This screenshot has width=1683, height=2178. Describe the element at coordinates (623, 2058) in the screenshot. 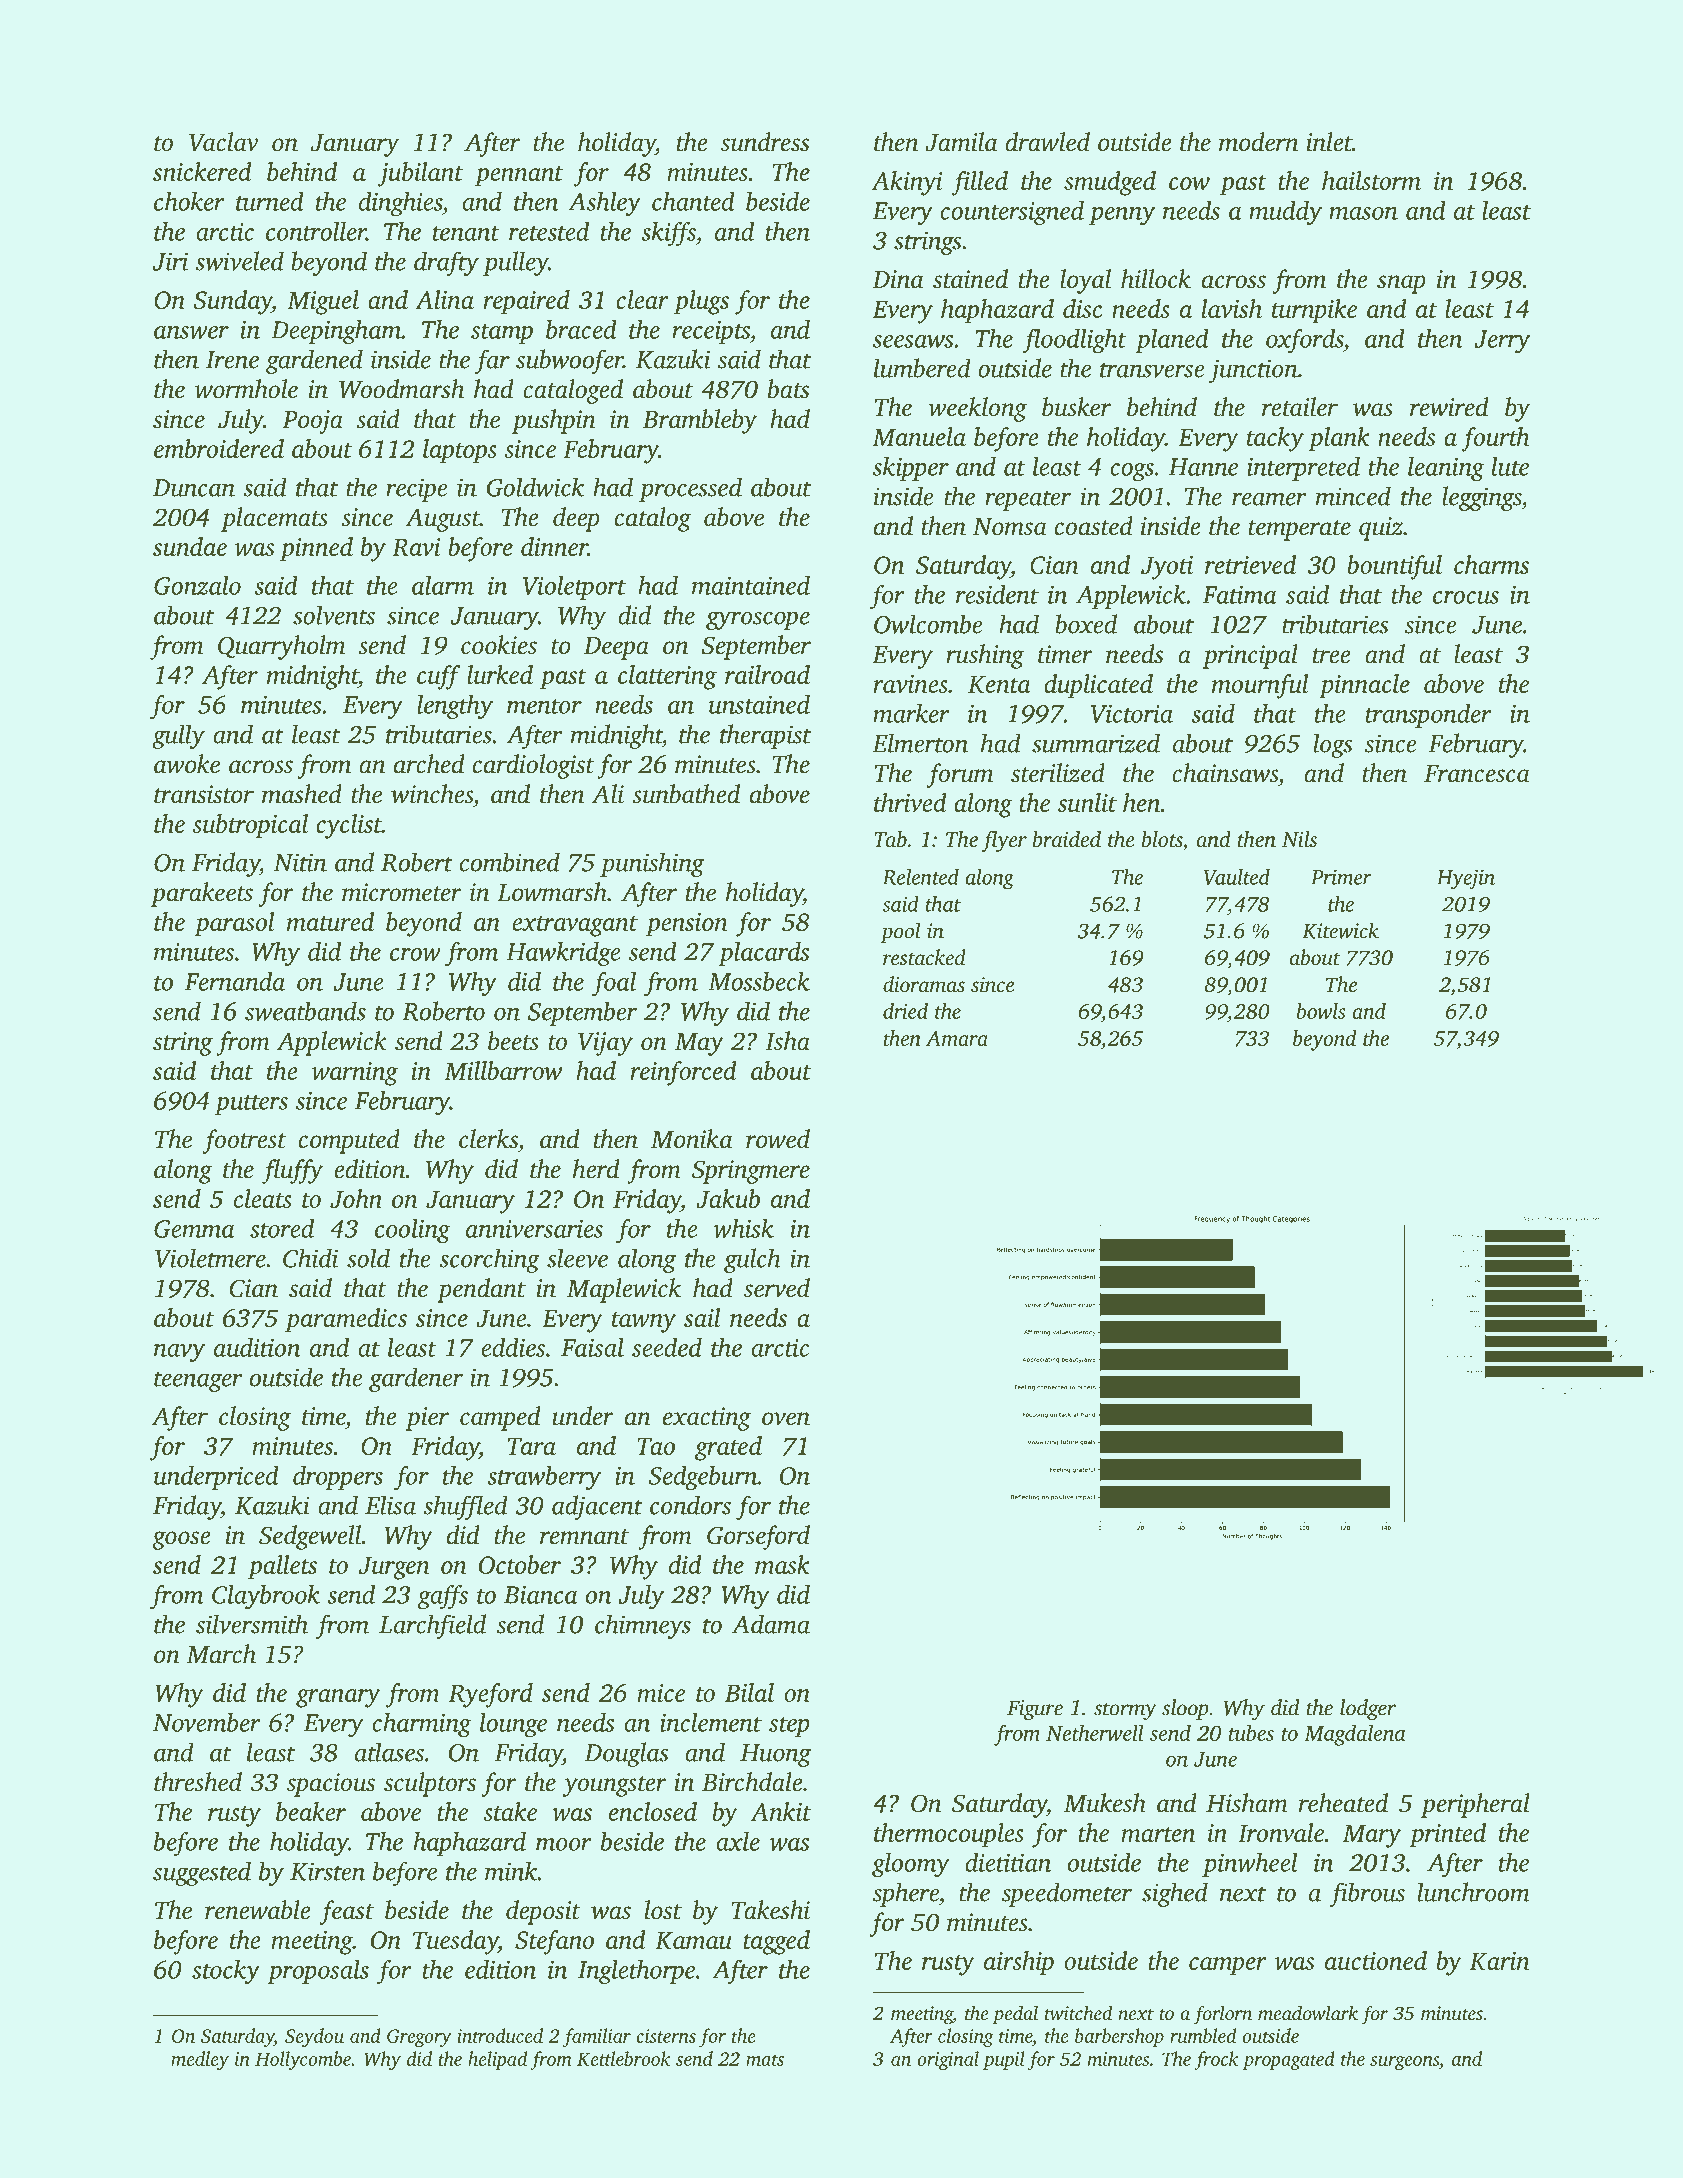

I see `Kettlebrook` at that location.
